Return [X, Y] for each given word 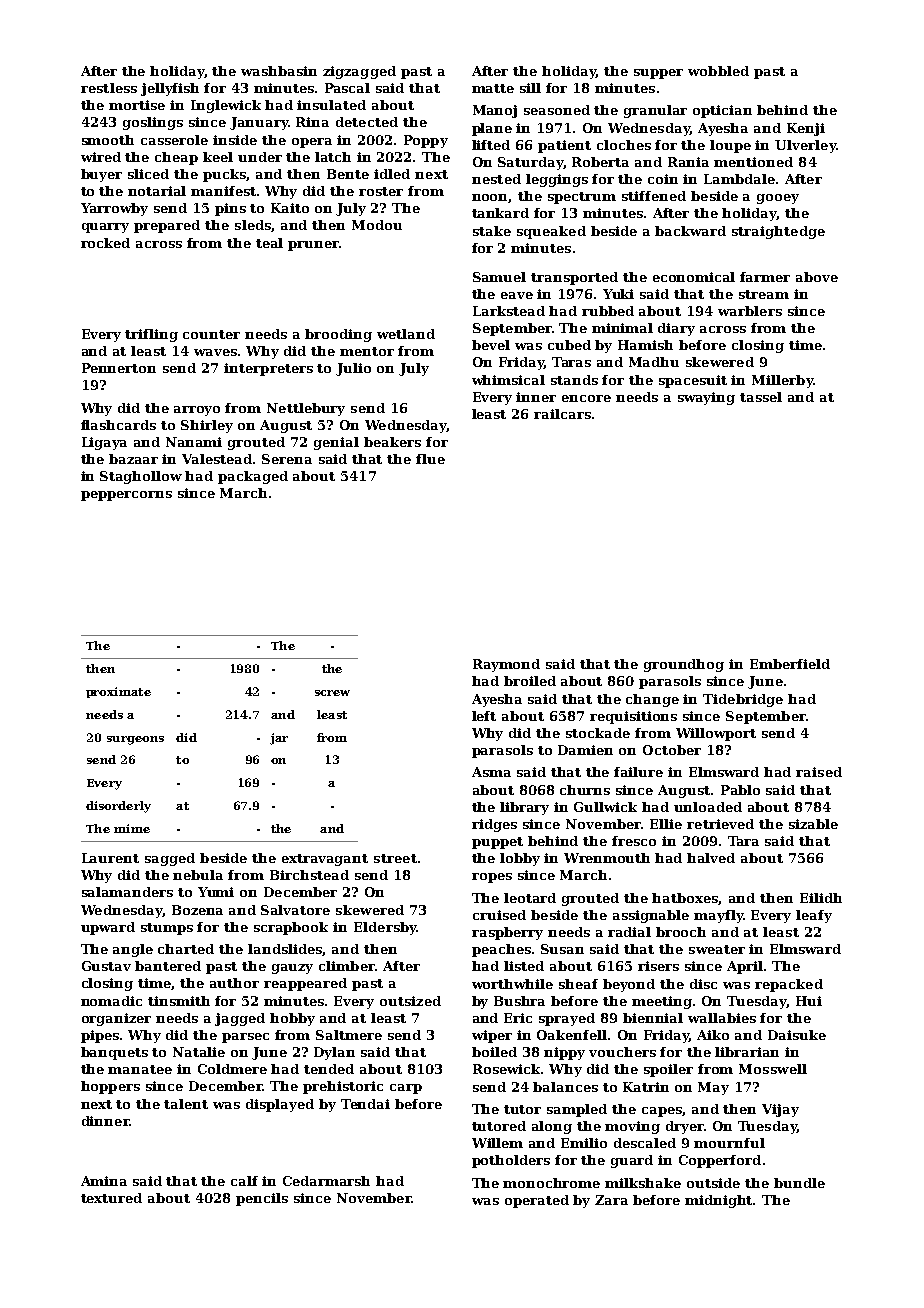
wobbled [718, 71]
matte [493, 88]
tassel [761, 397]
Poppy [426, 141]
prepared [167, 226]
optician [722, 111]
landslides [285, 950]
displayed [280, 1105]
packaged [253, 477]
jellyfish [170, 89]
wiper [492, 1036]
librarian [747, 1052]
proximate [118, 692]
